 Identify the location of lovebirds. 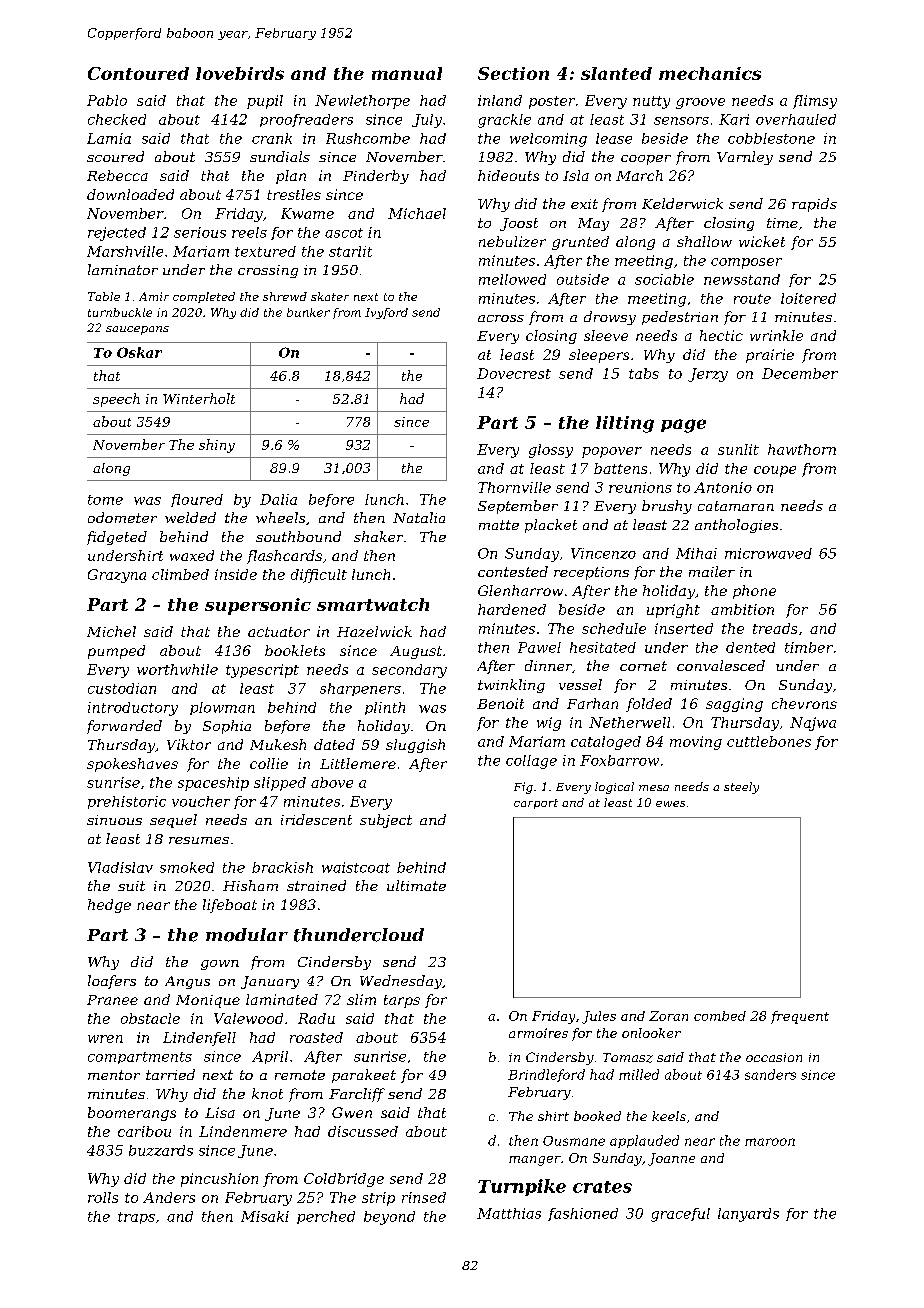
(240, 73).
